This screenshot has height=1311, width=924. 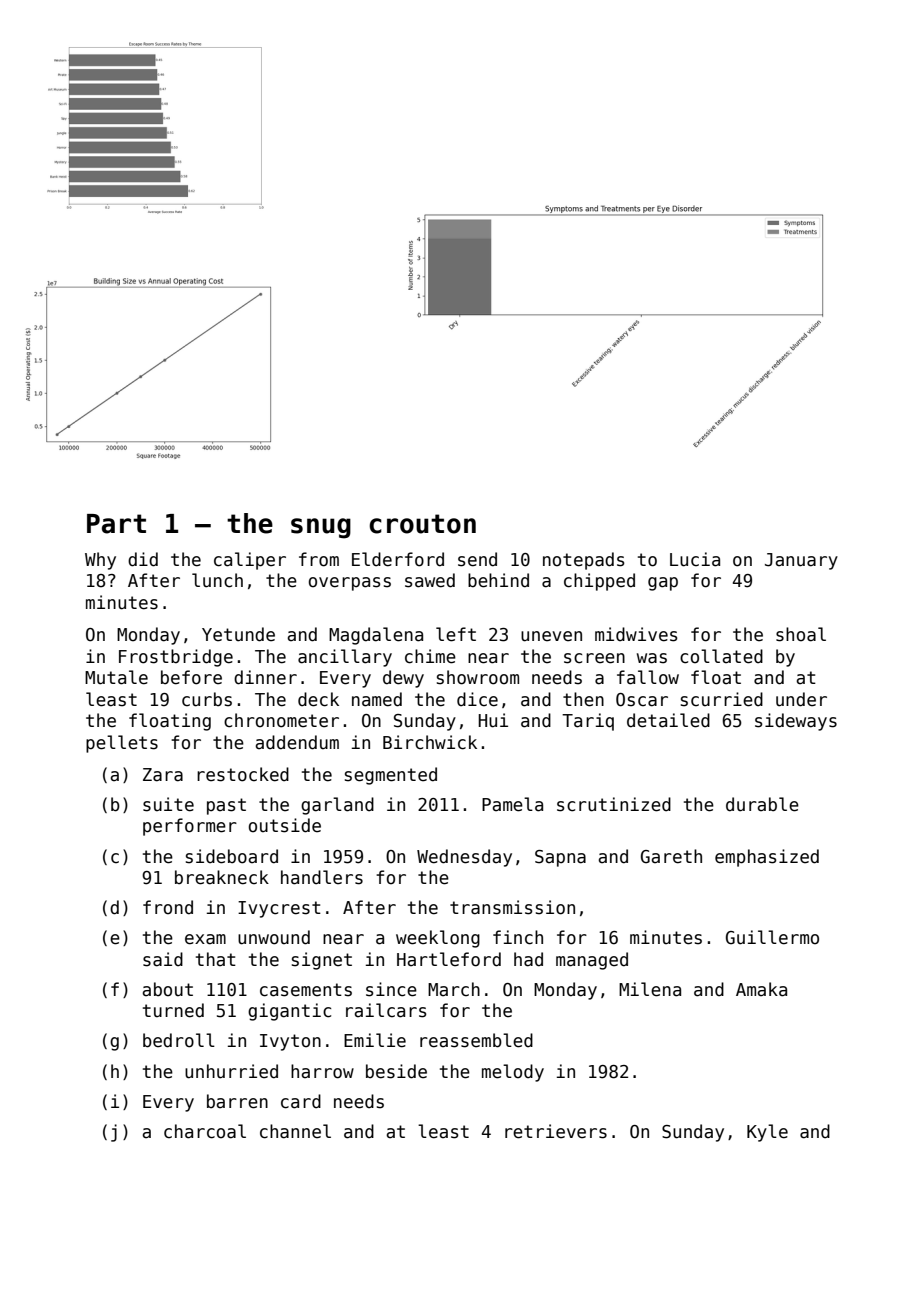 What do you see at coordinates (556, 1131) in the screenshot?
I see `retrievers` at bounding box center [556, 1131].
